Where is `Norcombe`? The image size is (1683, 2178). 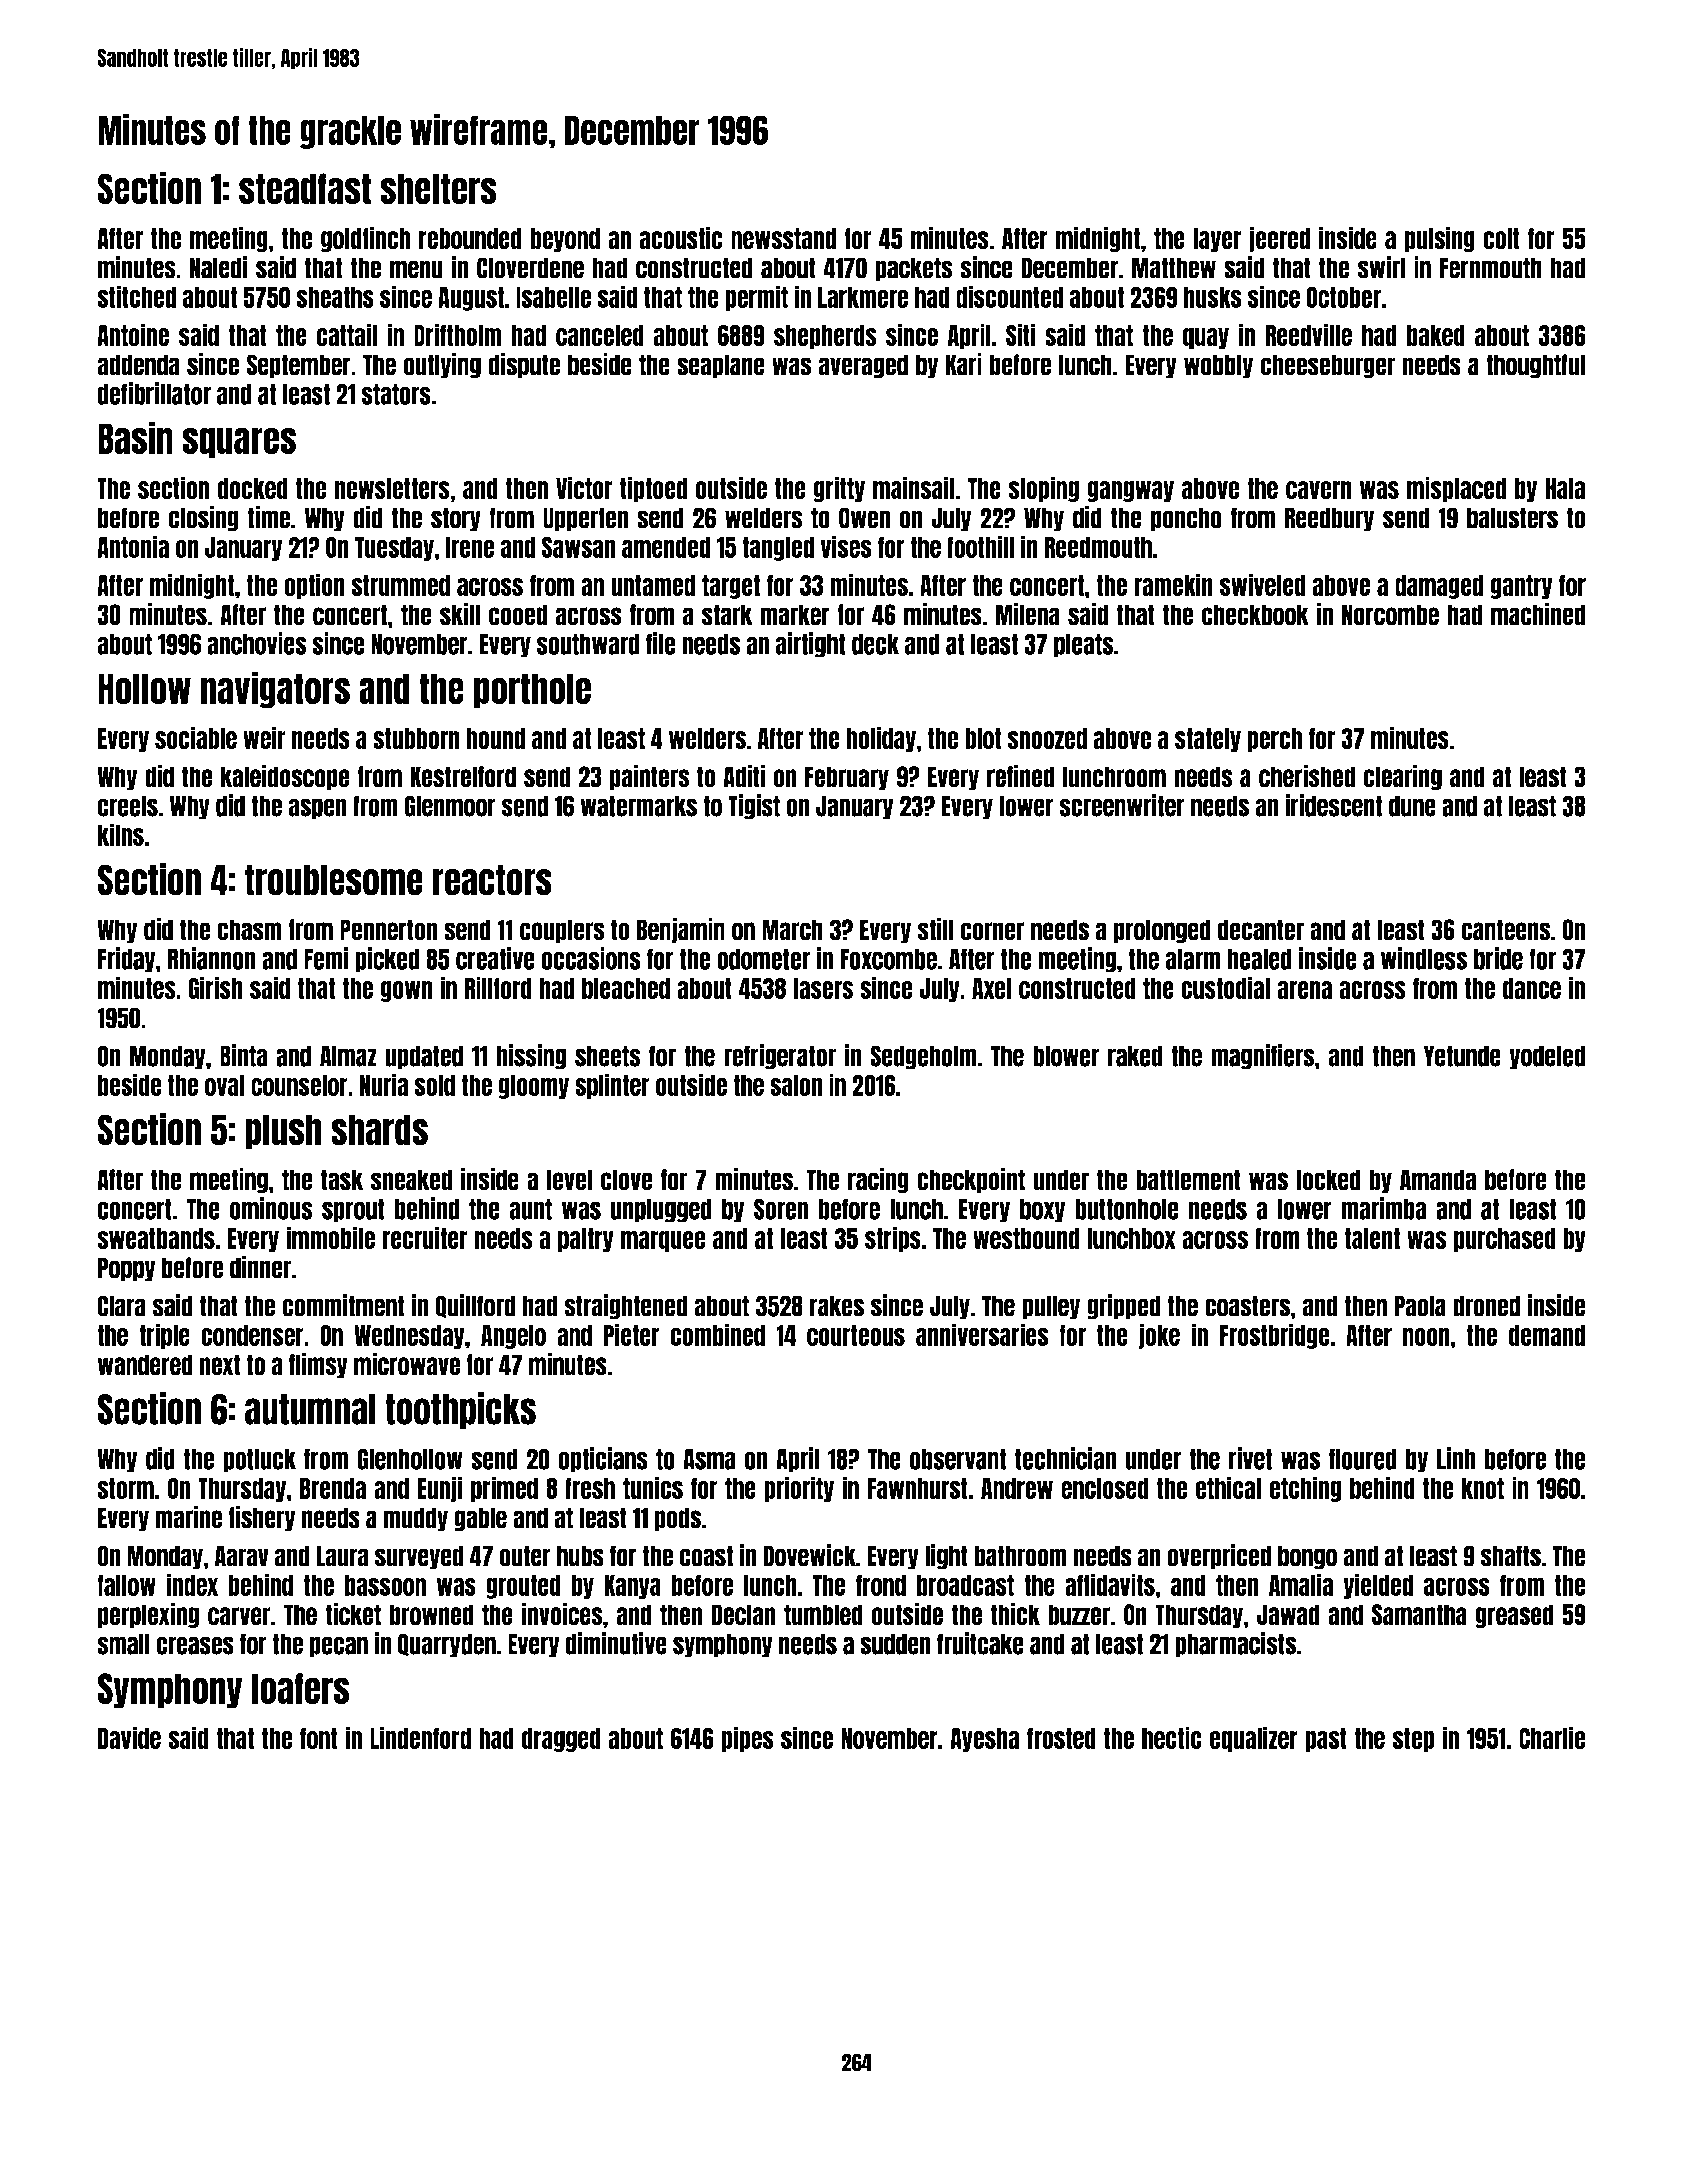
Norcombe is located at coordinates (1390, 615).
